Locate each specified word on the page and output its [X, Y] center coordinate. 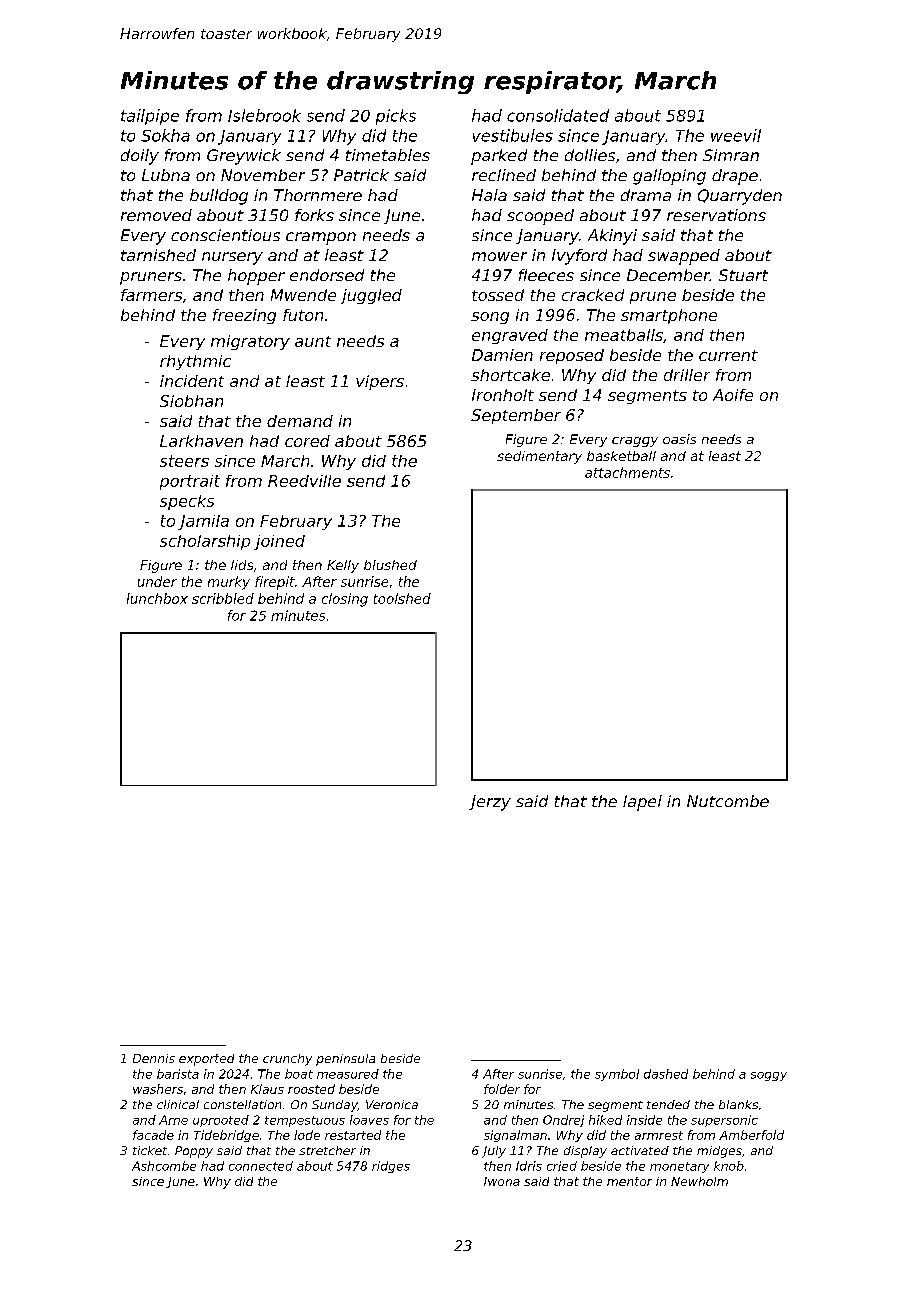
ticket [150, 1150]
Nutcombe [728, 801]
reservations [716, 215]
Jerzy [490, 803]
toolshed [402, 598]
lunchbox [157, 598]
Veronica [392, 1104]
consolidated [558, 115]
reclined [504, 175]
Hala [489, 195]
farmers [151, 295]
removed [156, 215]
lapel [642, 803]
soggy [769, 1076]
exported [206, 1060]
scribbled [223, 598]
